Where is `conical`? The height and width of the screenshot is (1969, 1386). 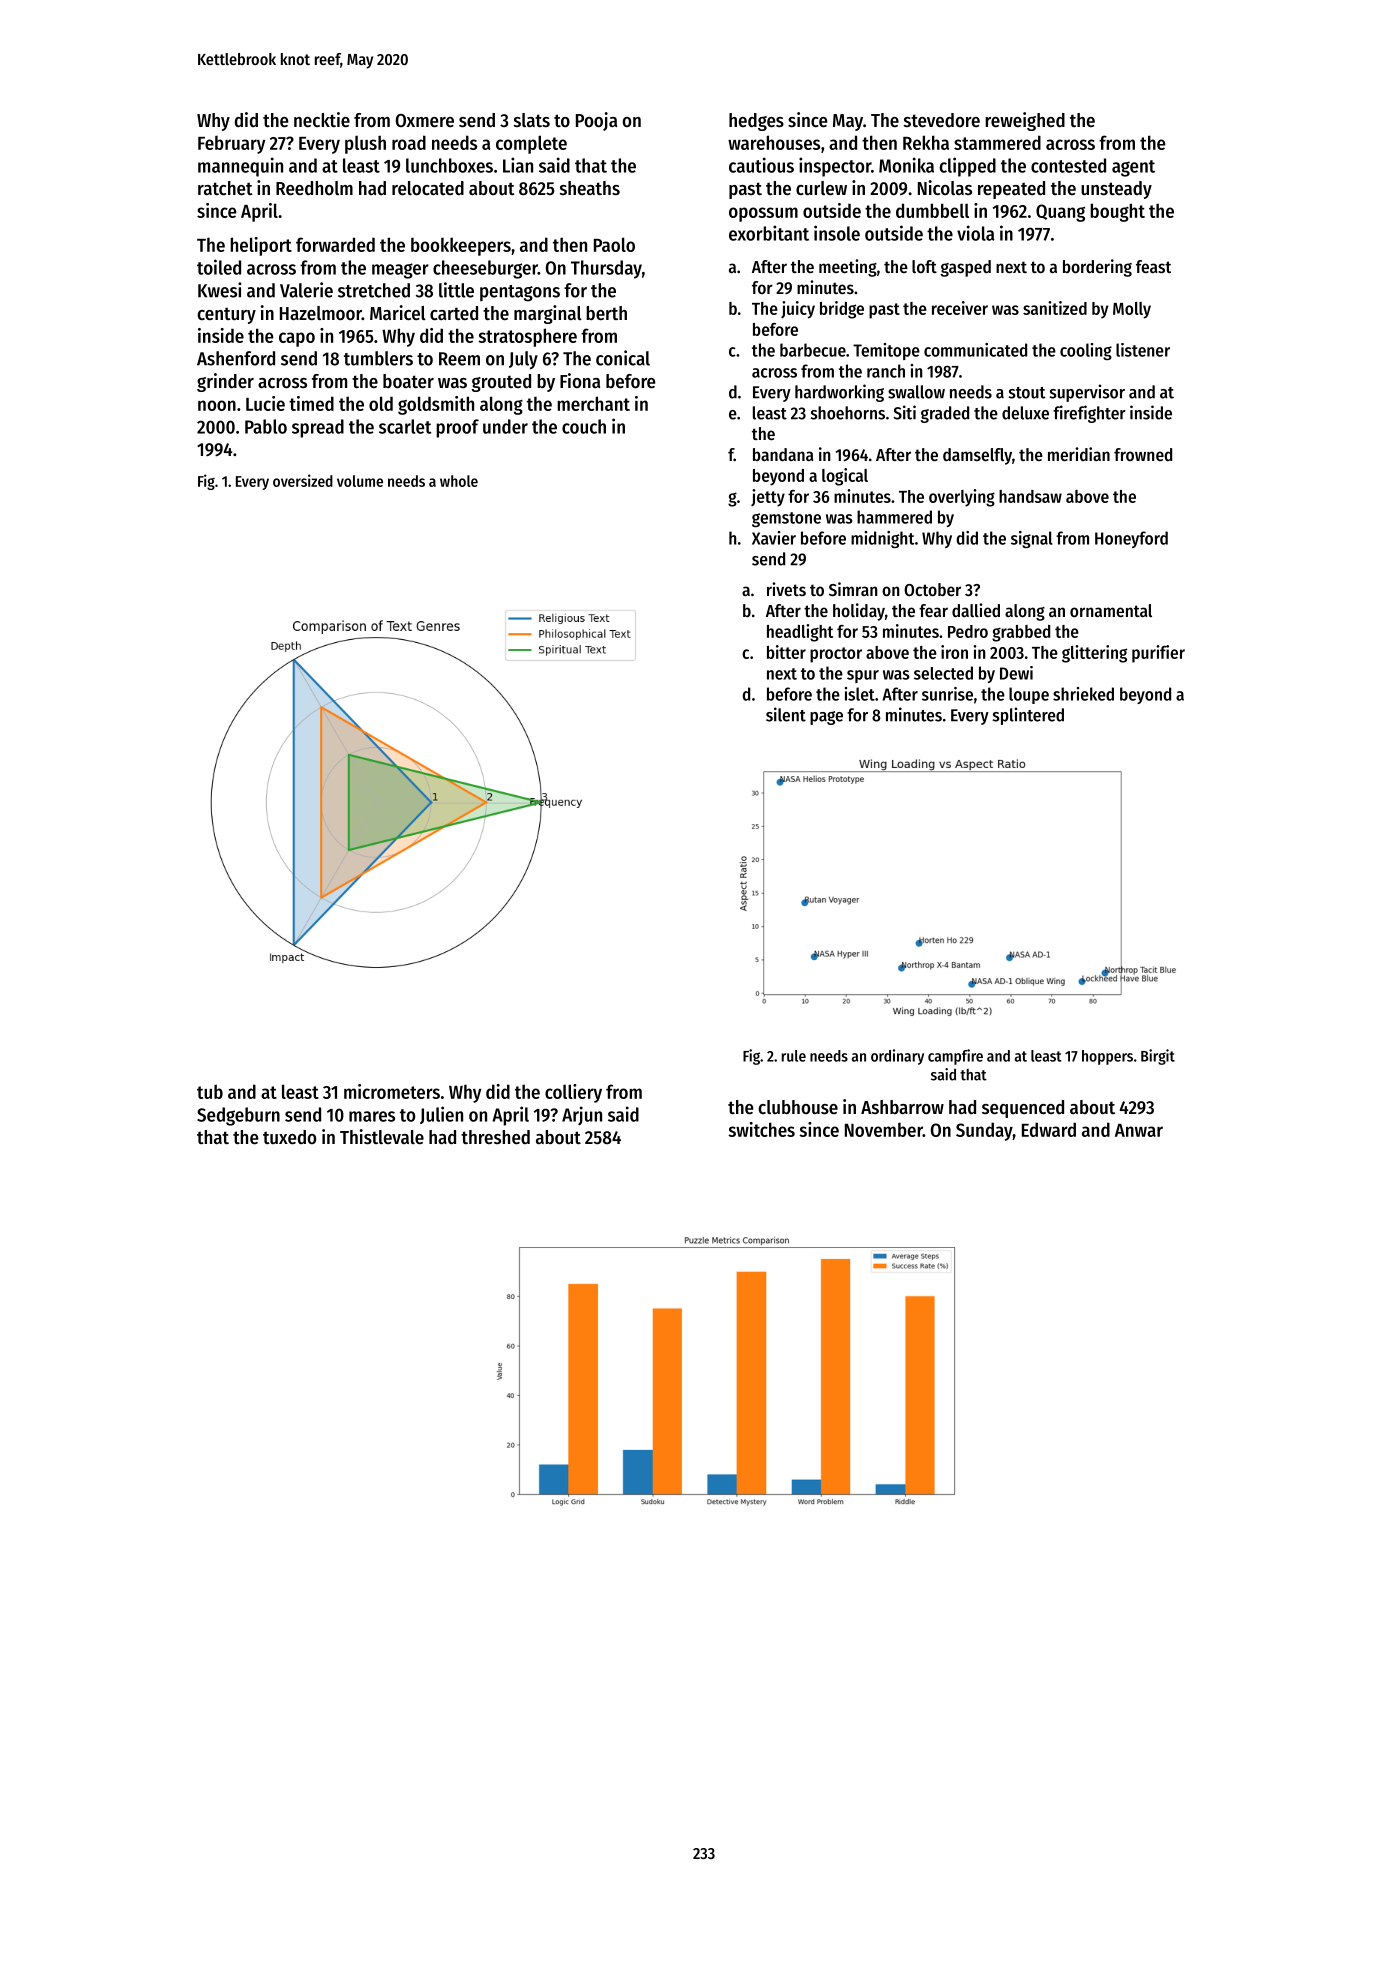
conical is located at coordinates (623, 358).
